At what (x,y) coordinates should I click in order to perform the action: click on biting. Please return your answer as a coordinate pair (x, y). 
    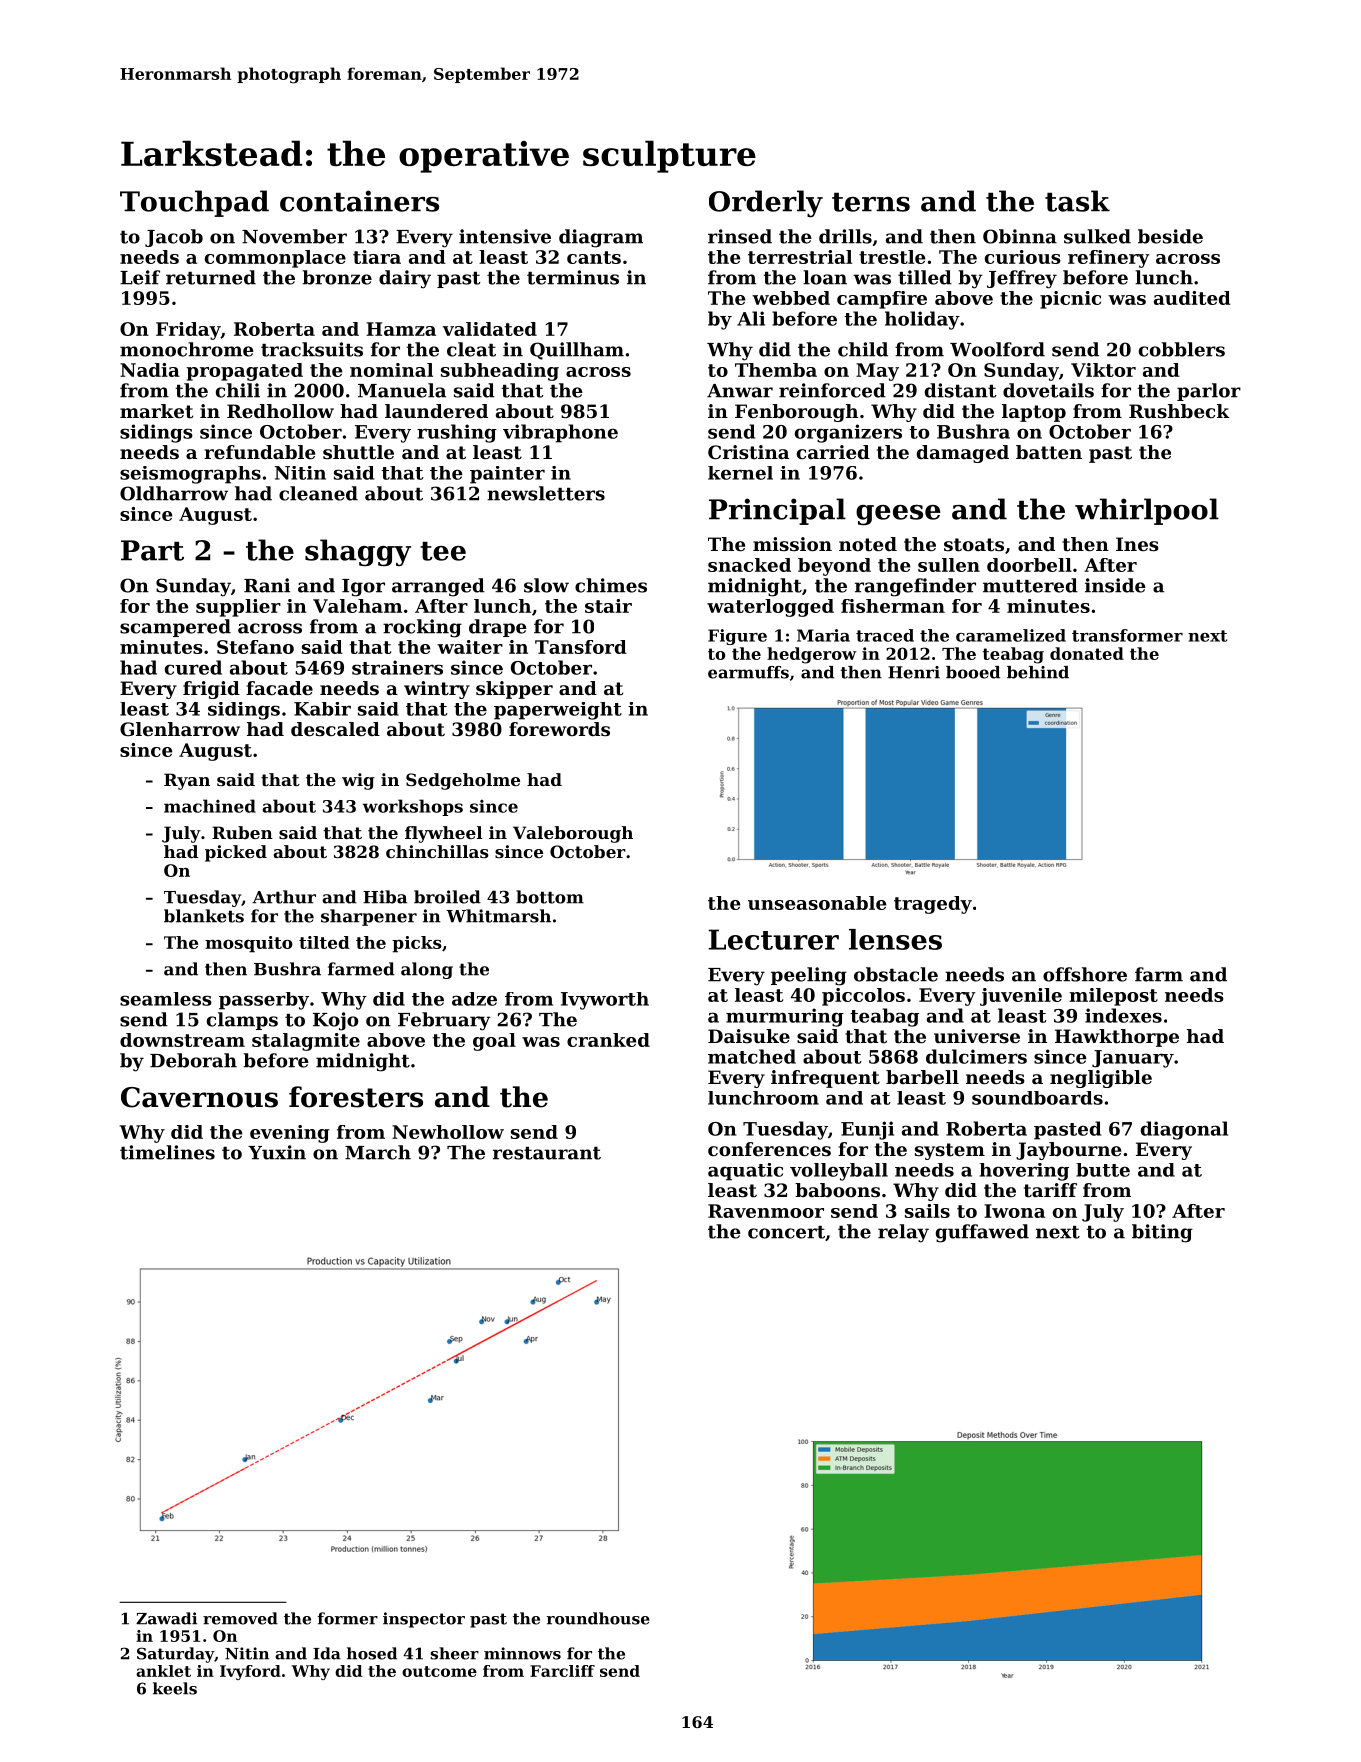
    Looking at the image, I should click on (1162, 1233).
